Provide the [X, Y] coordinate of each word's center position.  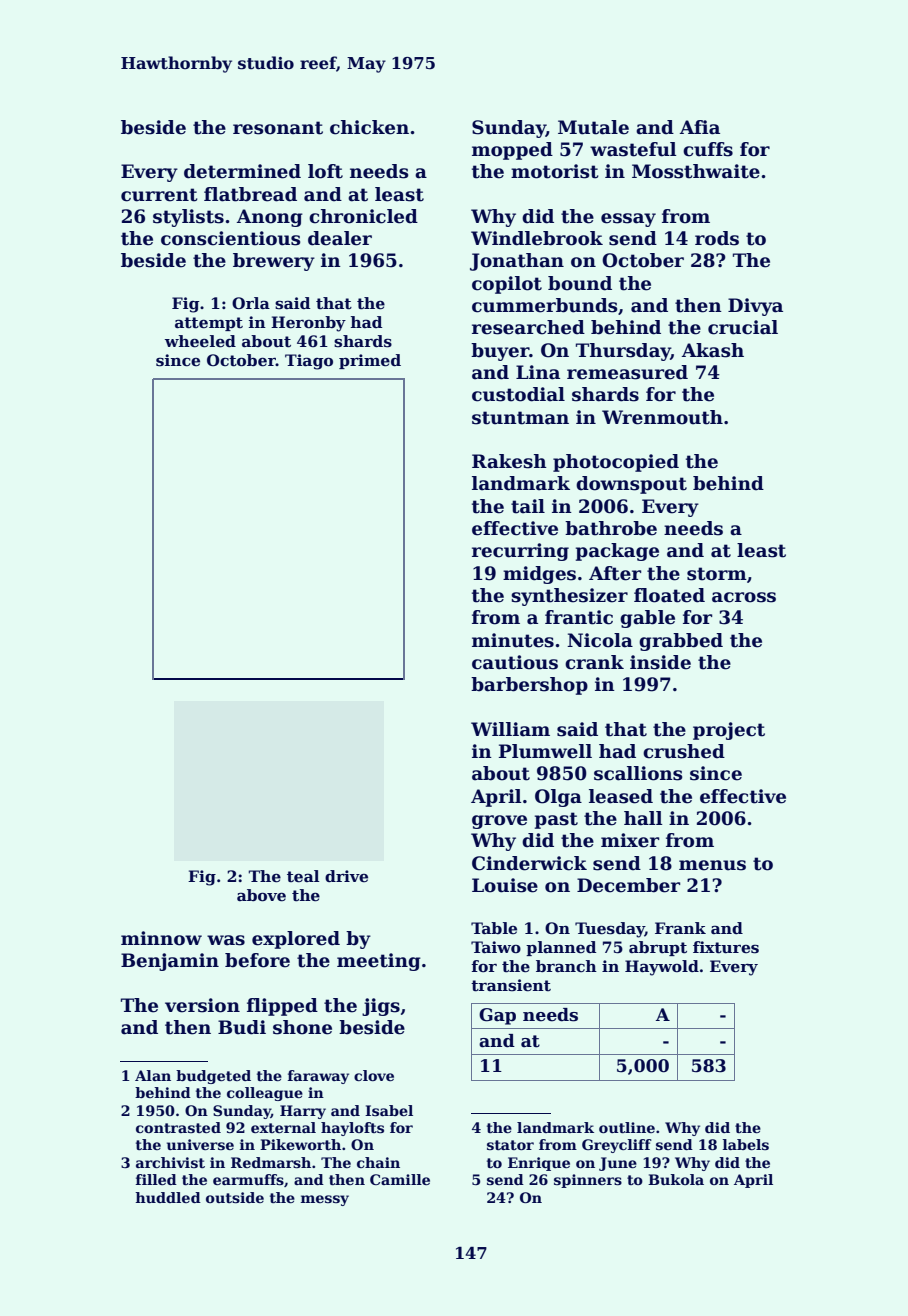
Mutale [593, 127]
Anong [270, 218]
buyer [500, 352]
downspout [631, 485]
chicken [369, 127]
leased [621, 796]
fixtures [726, 947]
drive [346, 876]
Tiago [309, 362]
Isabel [389, 1110]
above [261, 895]
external [283, 1127]
